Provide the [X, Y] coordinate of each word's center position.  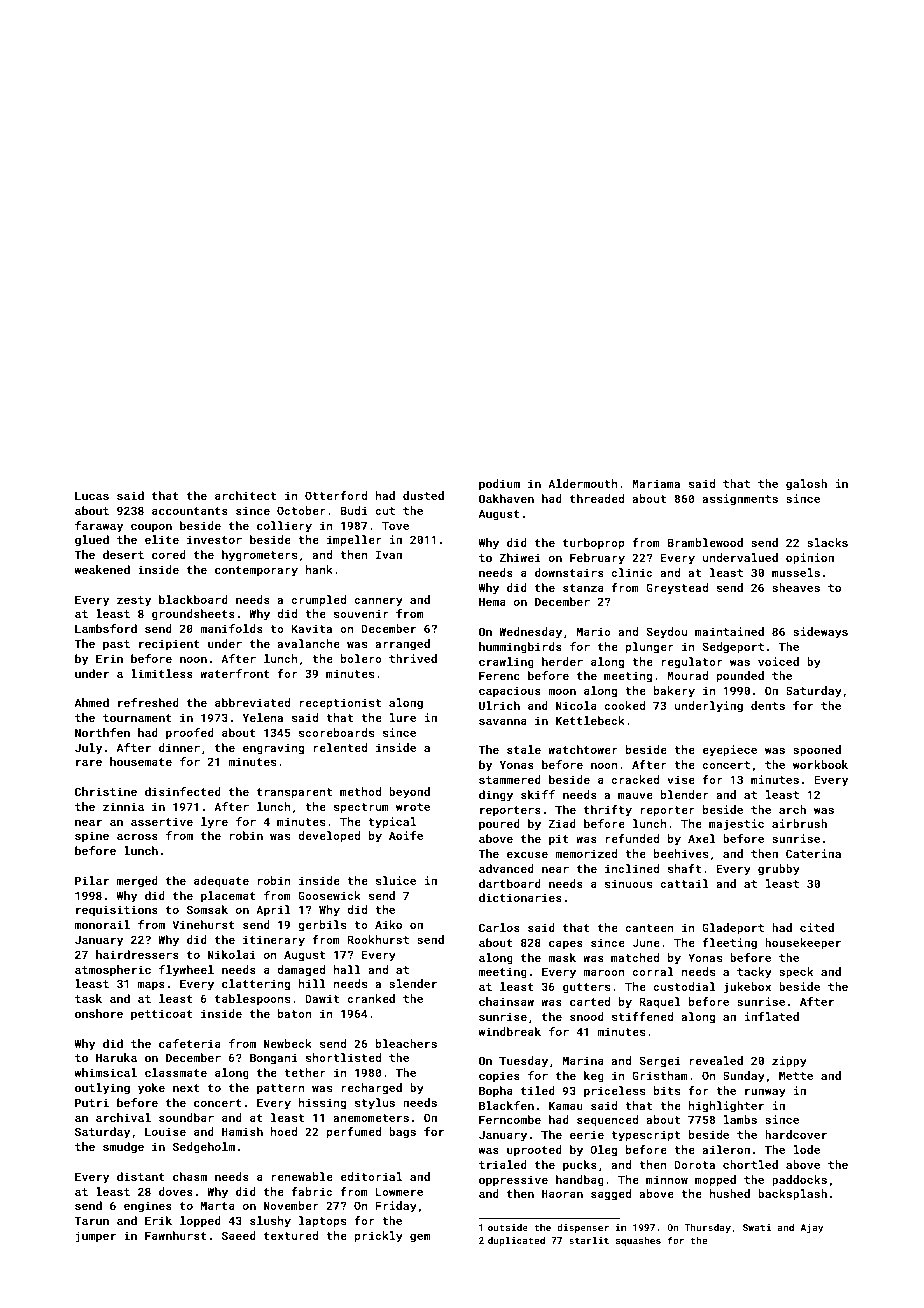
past [116, 645]
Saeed [239, 1235]
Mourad [687, 675]
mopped [715, 1181]
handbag [580, 1181]
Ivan [389, 554]
